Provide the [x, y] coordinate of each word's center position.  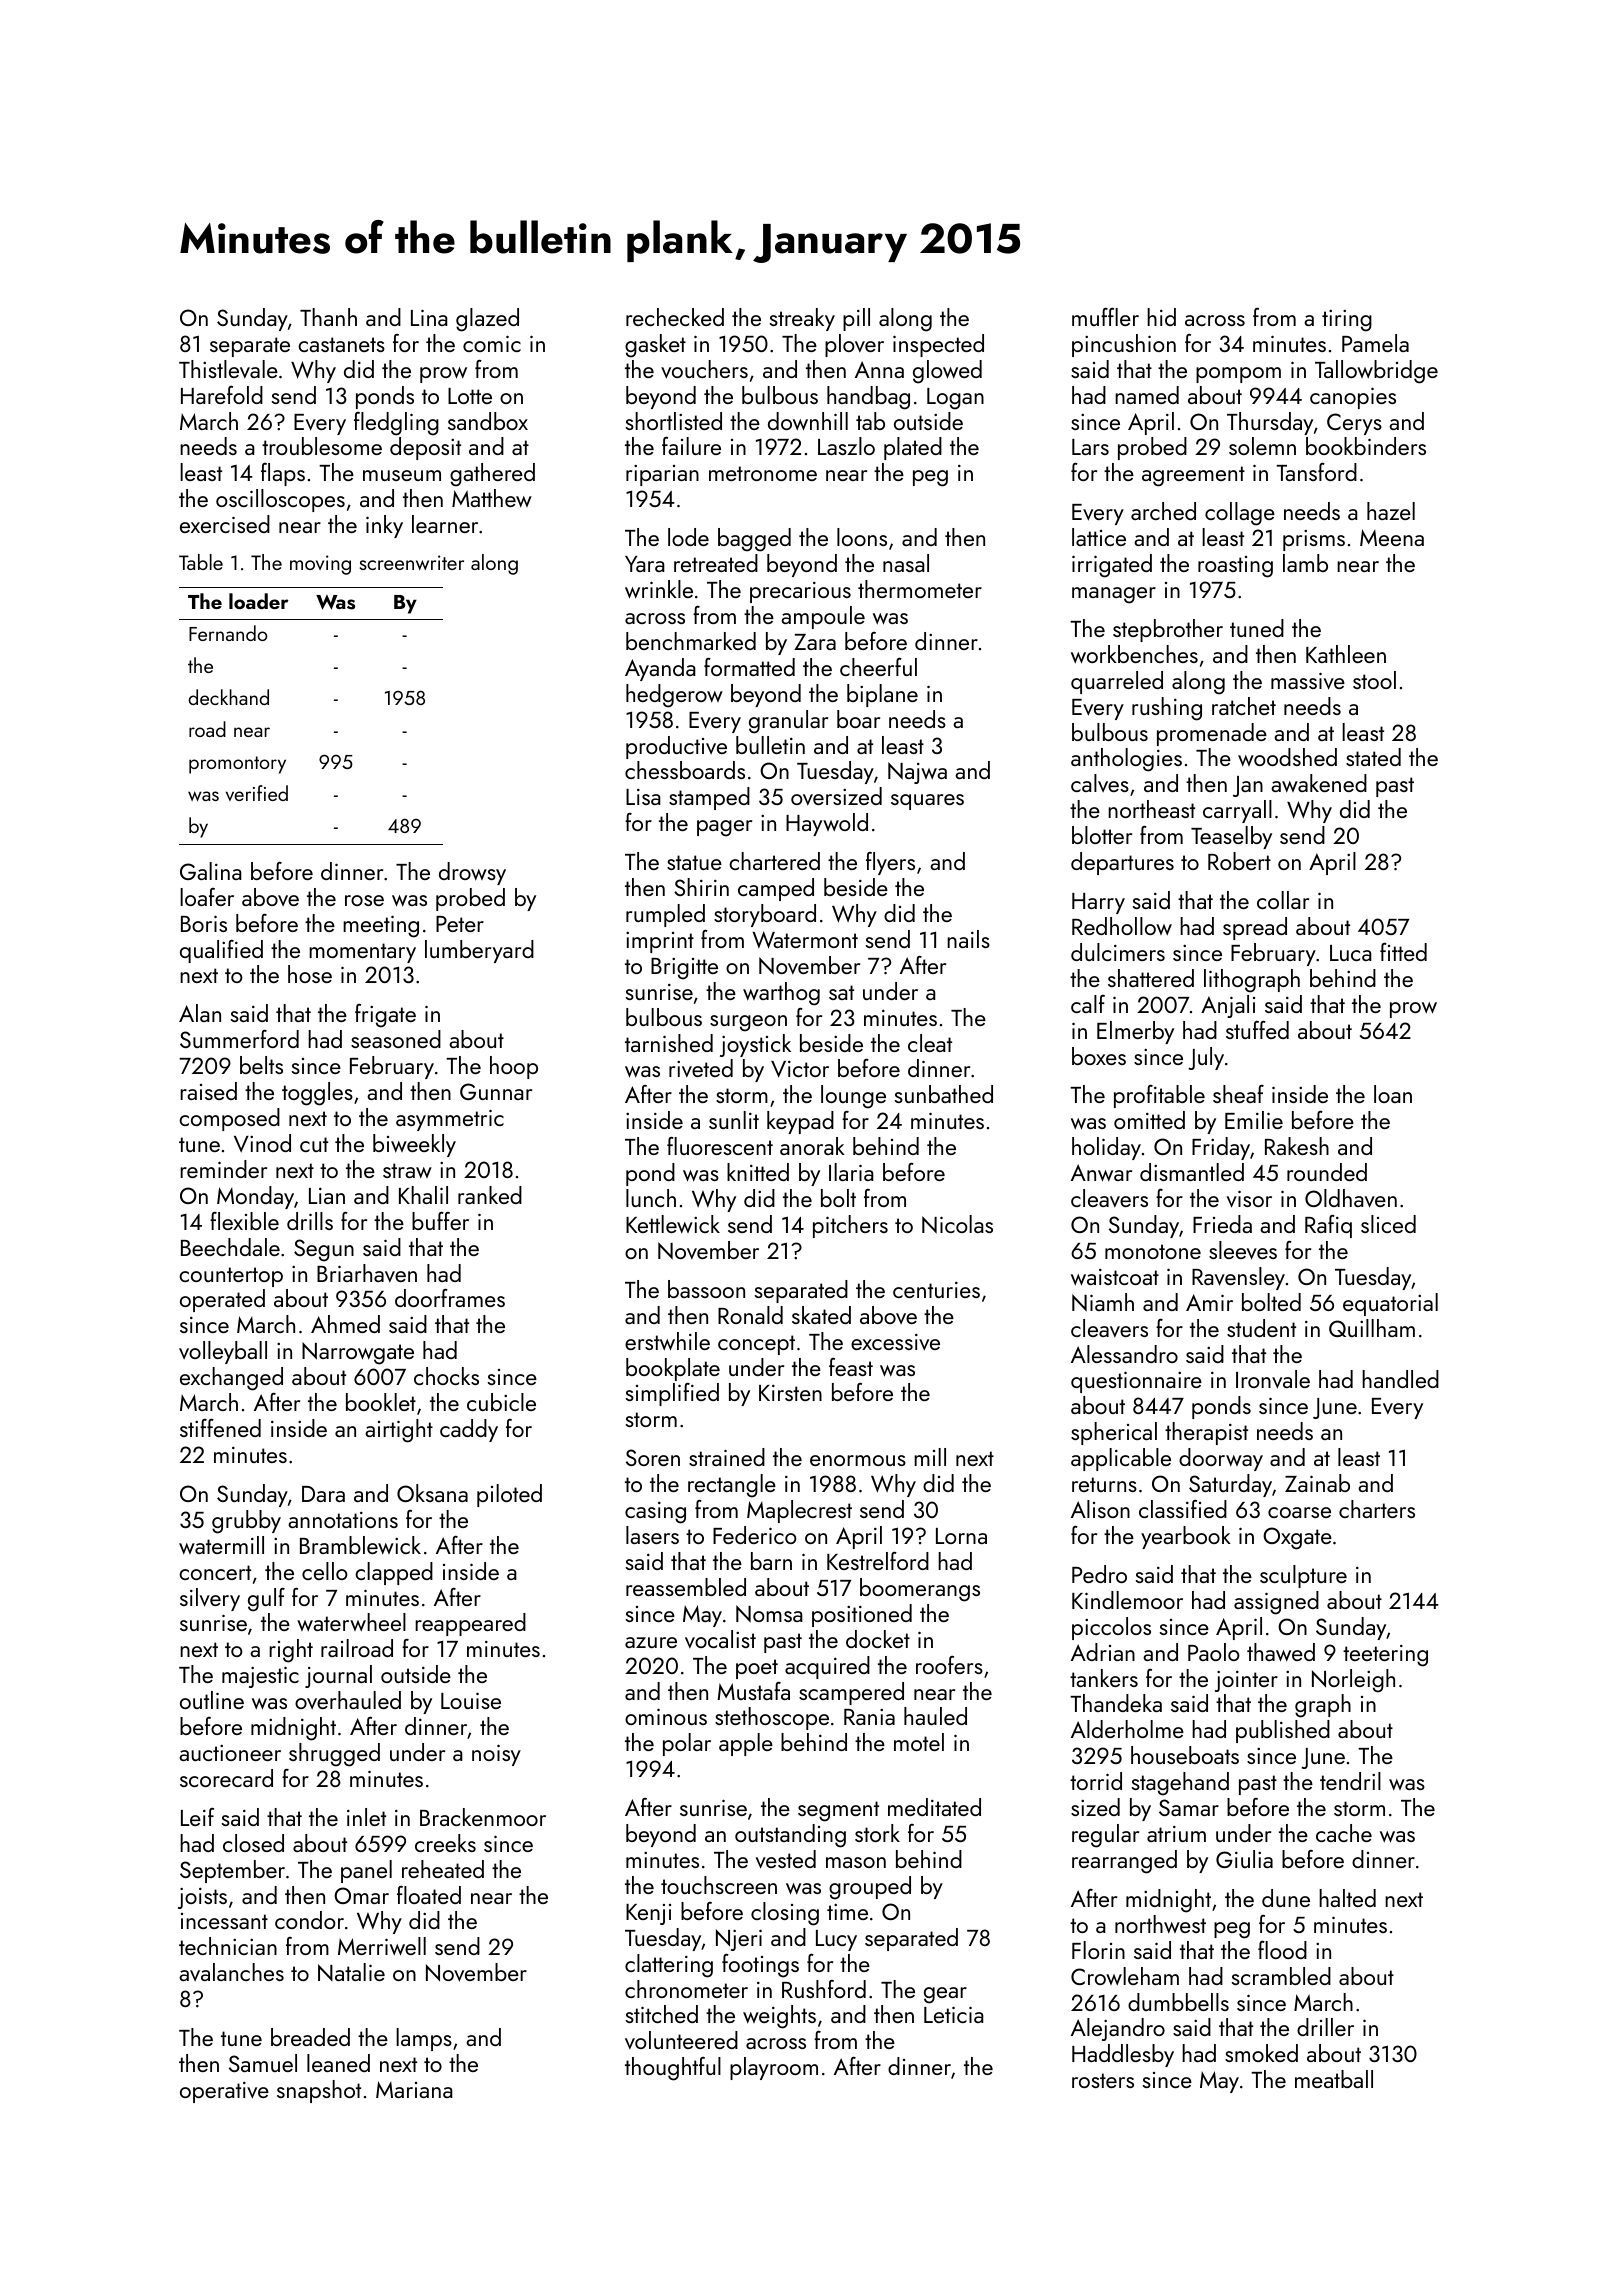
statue [694, 862]
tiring [1347, 321]
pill [856, 319]
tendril [1350, 1781]
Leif [197, 1817]
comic [492, 343]
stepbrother [1168, 630]
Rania [869, 1717]
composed [229, 1119]
